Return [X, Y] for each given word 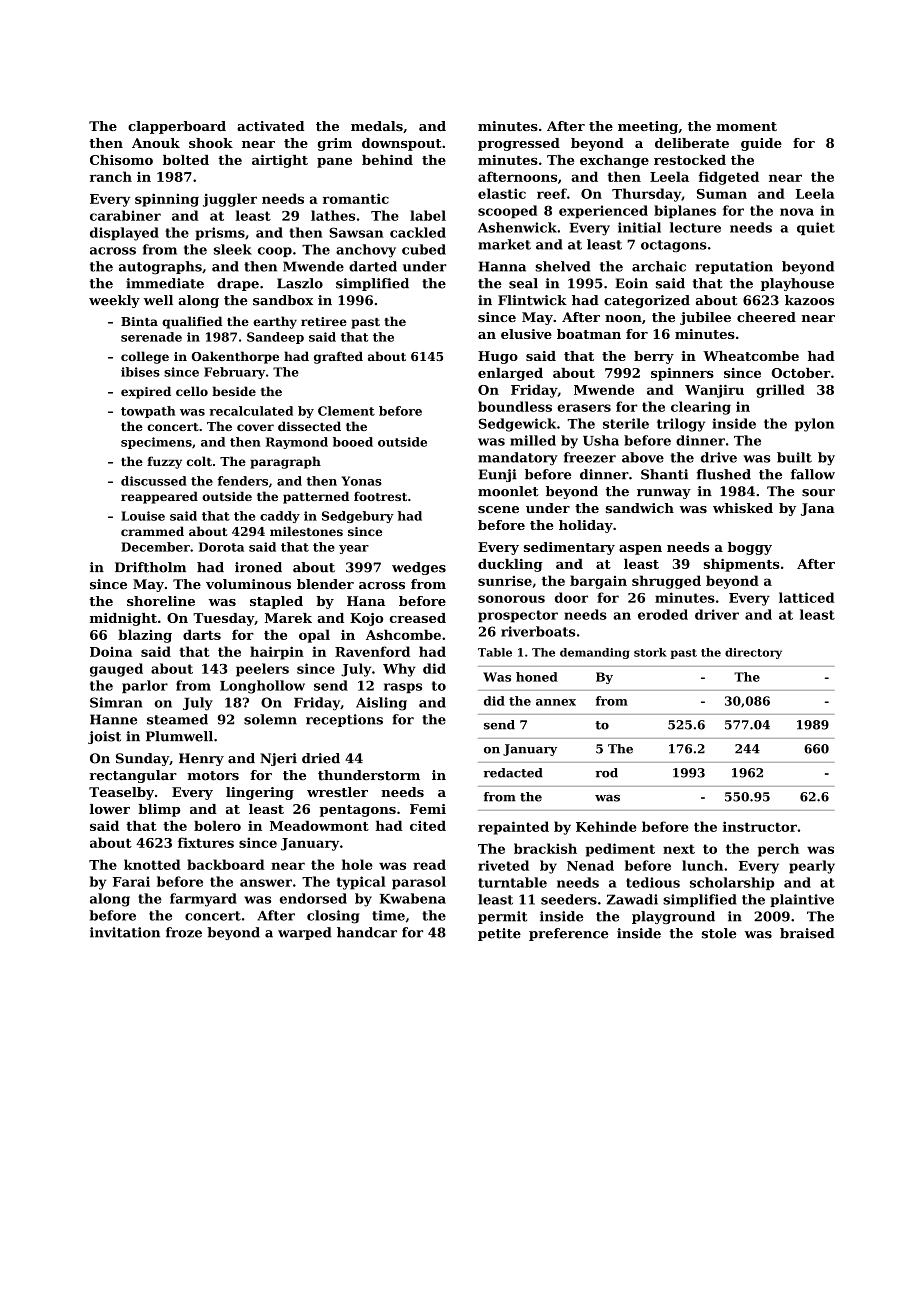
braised [807, 933]
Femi [428, 809]
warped [305, 933]
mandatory [518, 458]
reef [552, 193]
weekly [114, 301]
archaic [659, 266]
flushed [724, 474]
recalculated [251, 411]
